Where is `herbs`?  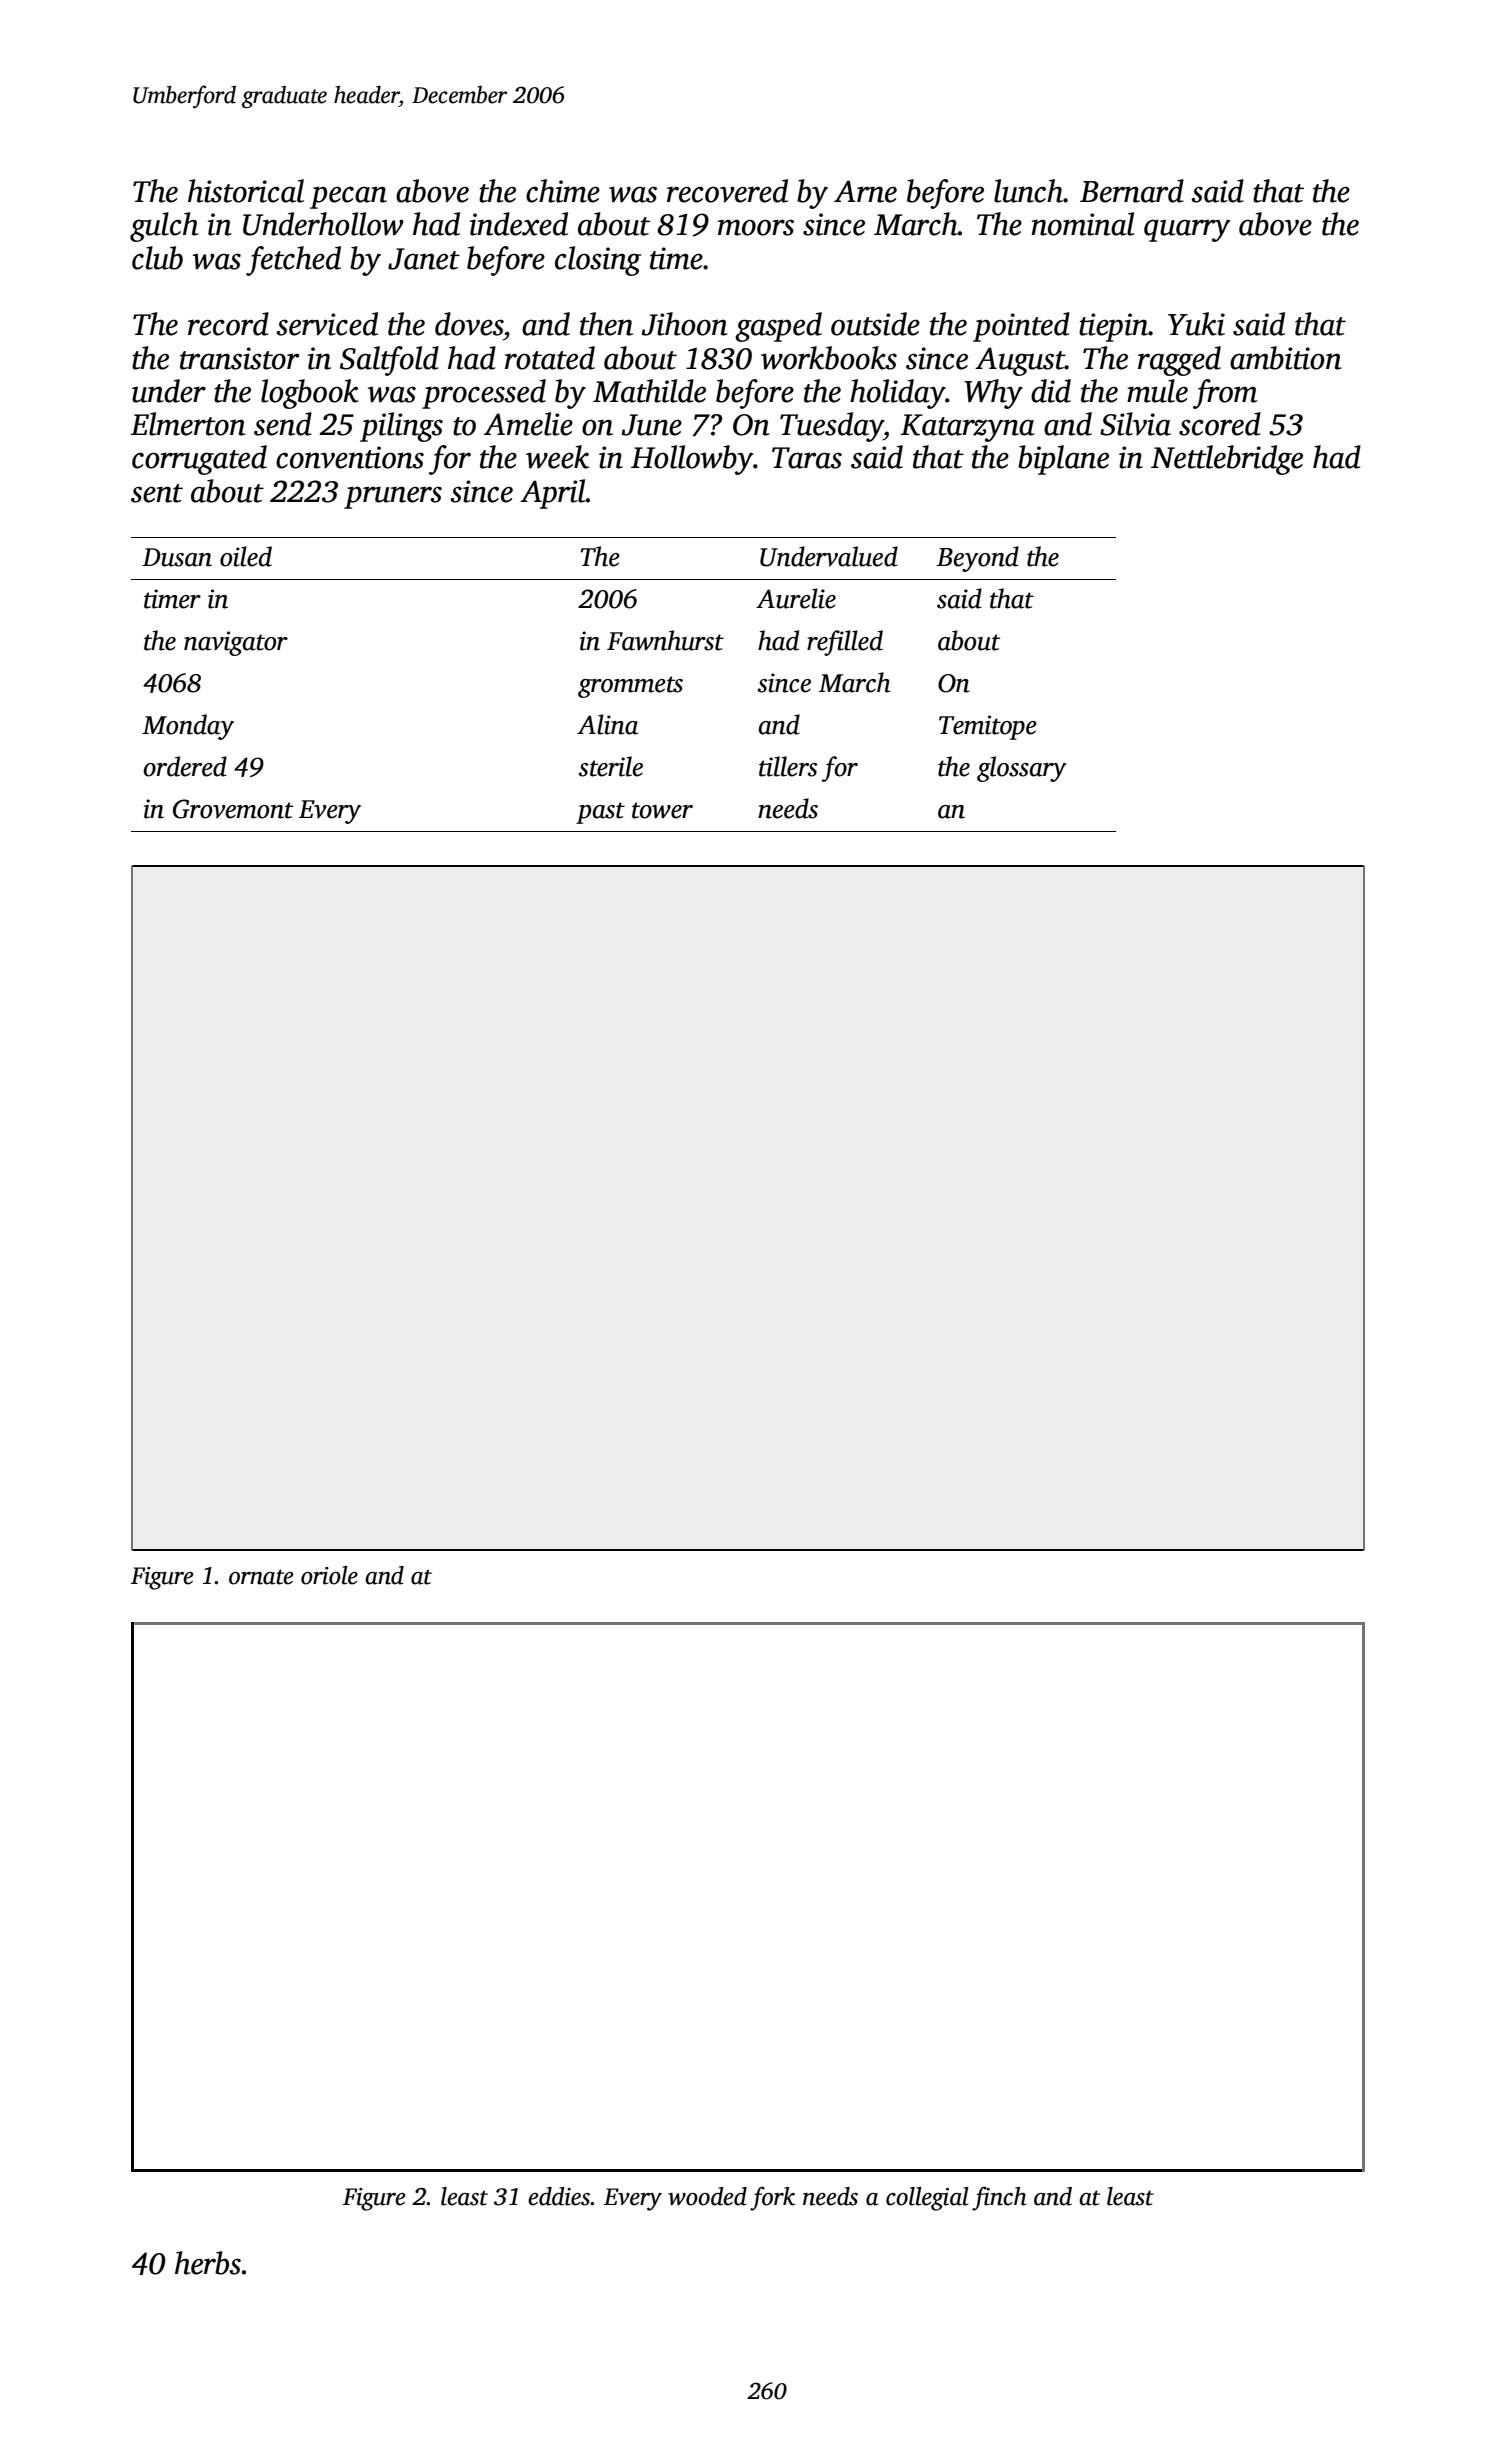
herbs is located at coordinates (208, 2263).
